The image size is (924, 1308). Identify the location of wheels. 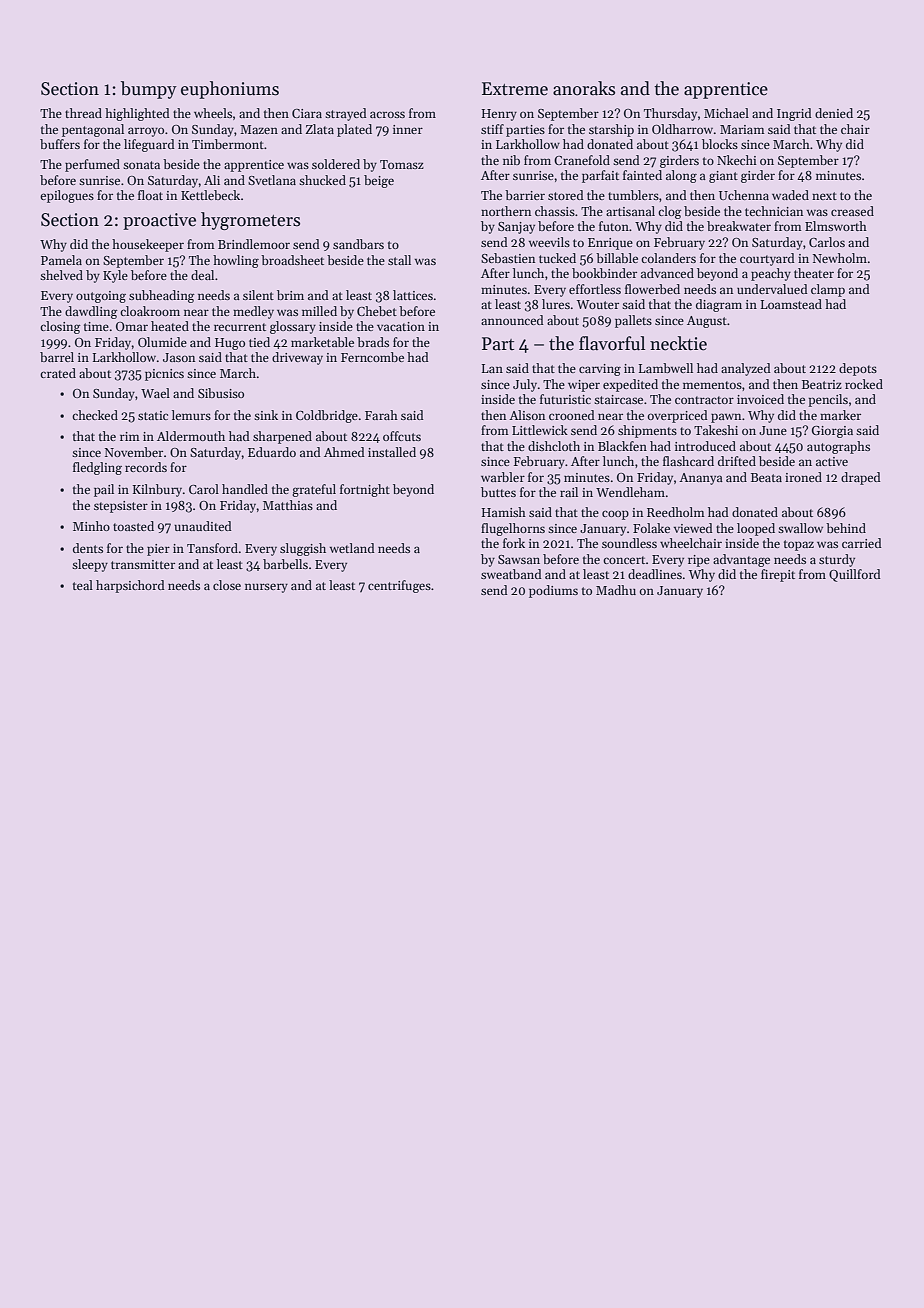
(213, 113).
